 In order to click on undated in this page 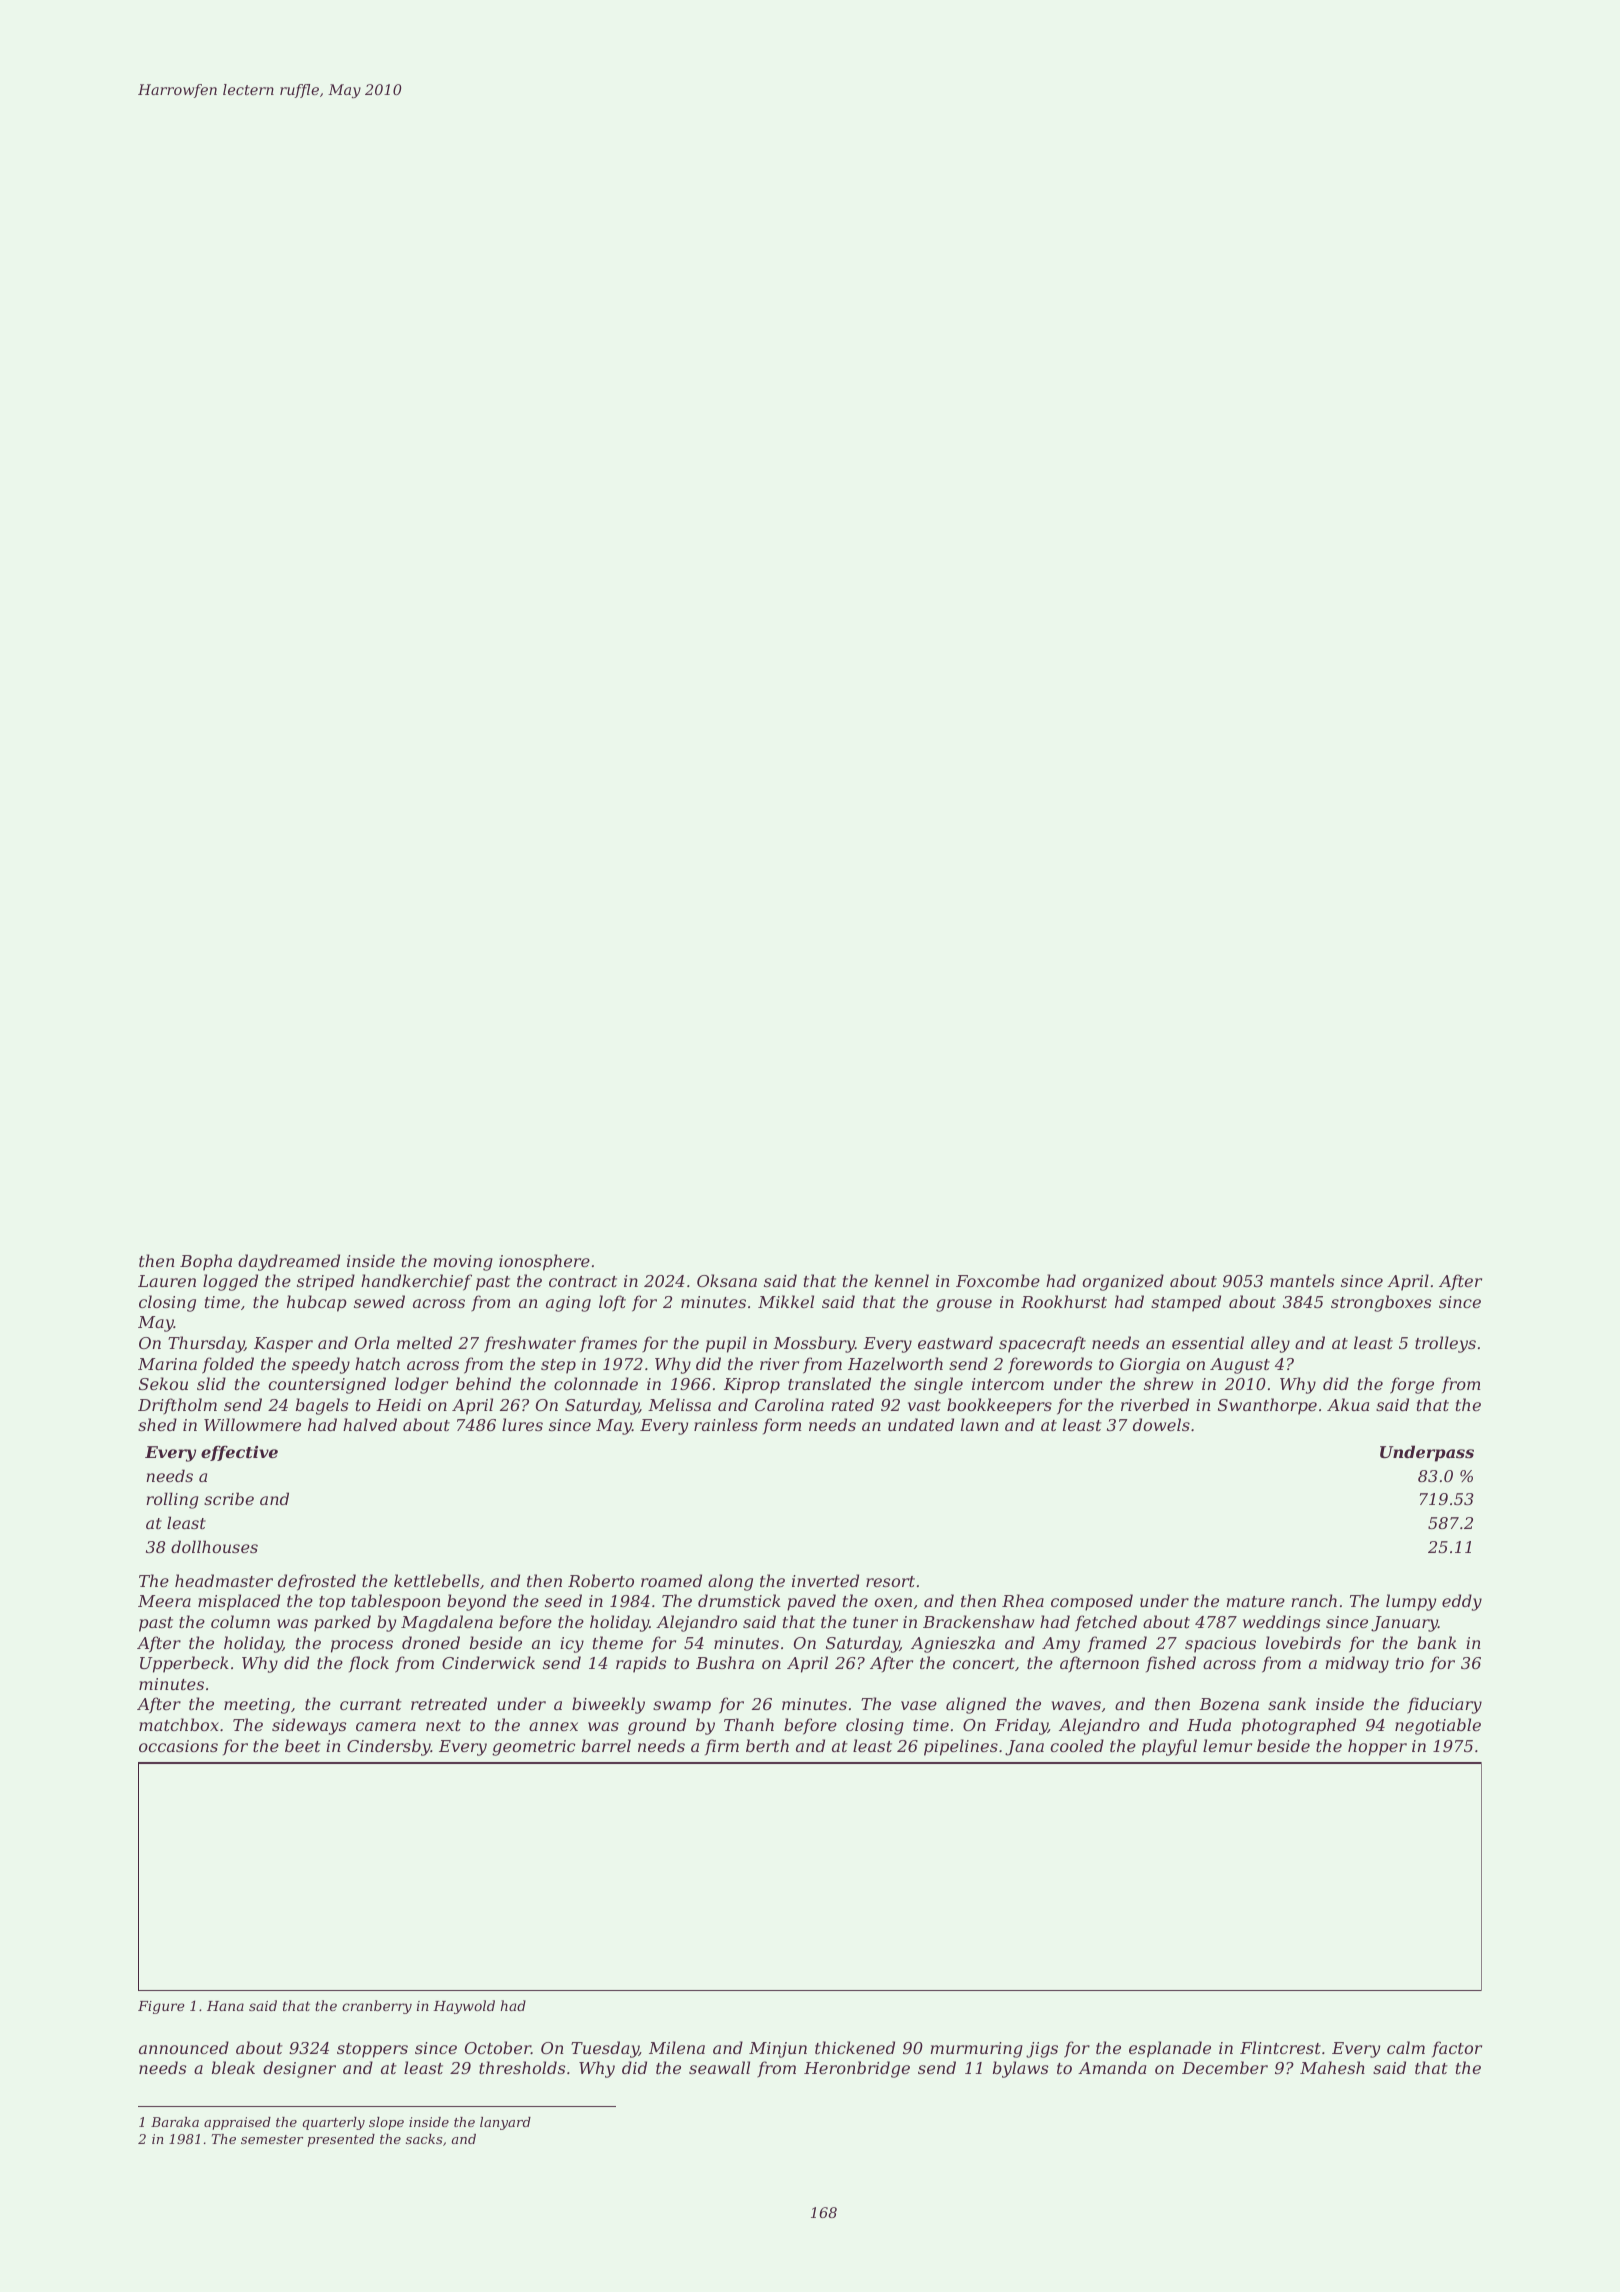, I will do `click(921, 1424)`.
